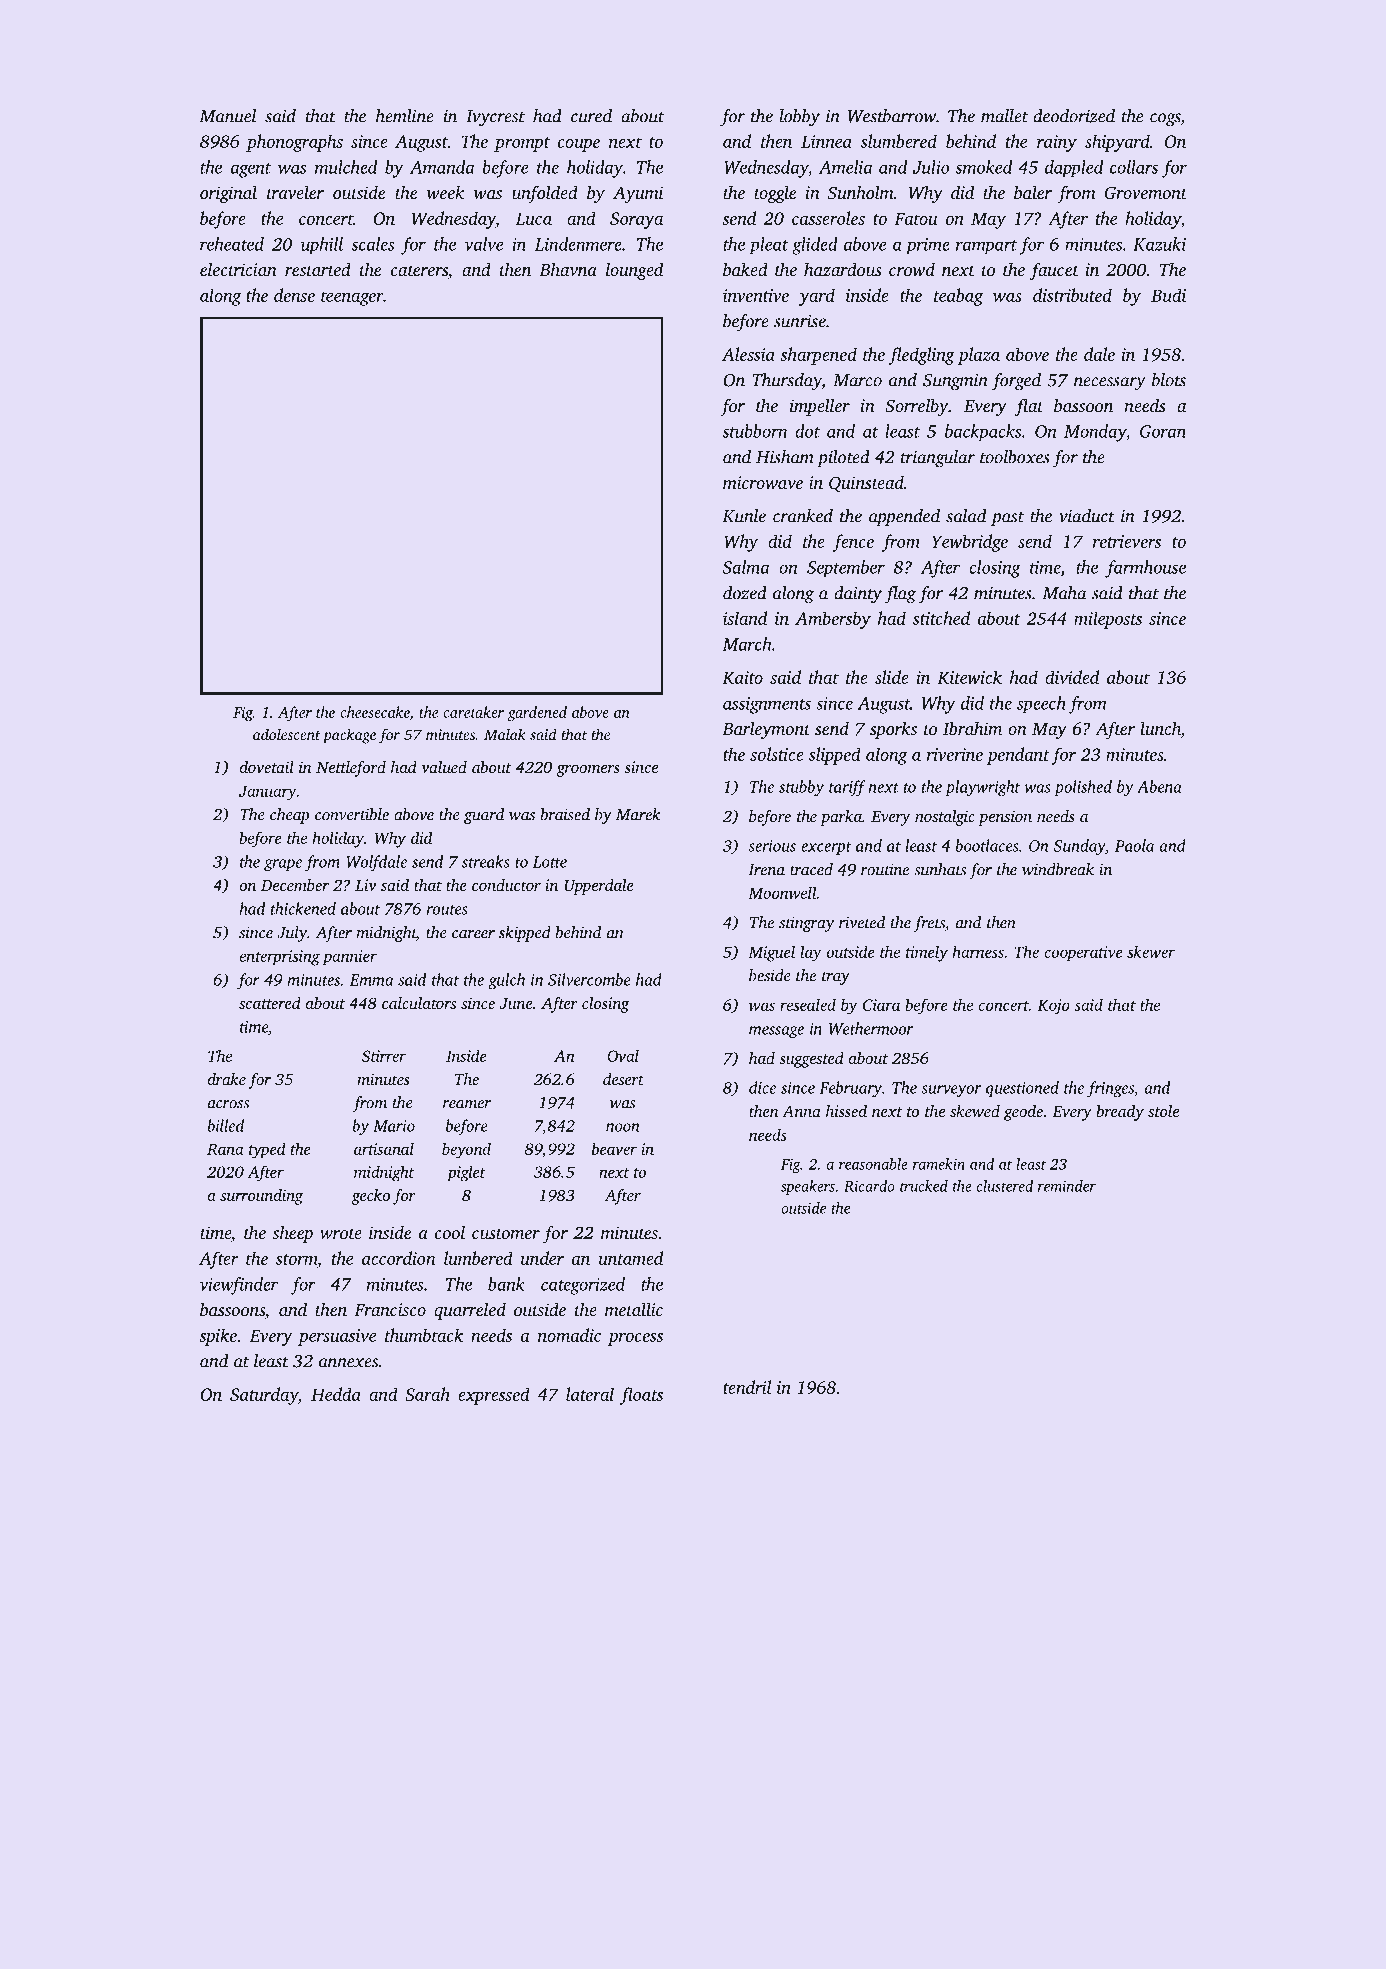  What do you see at coordinates (922, 356) in the image?
I see `fledgling` at bounding box center [922, 356].
